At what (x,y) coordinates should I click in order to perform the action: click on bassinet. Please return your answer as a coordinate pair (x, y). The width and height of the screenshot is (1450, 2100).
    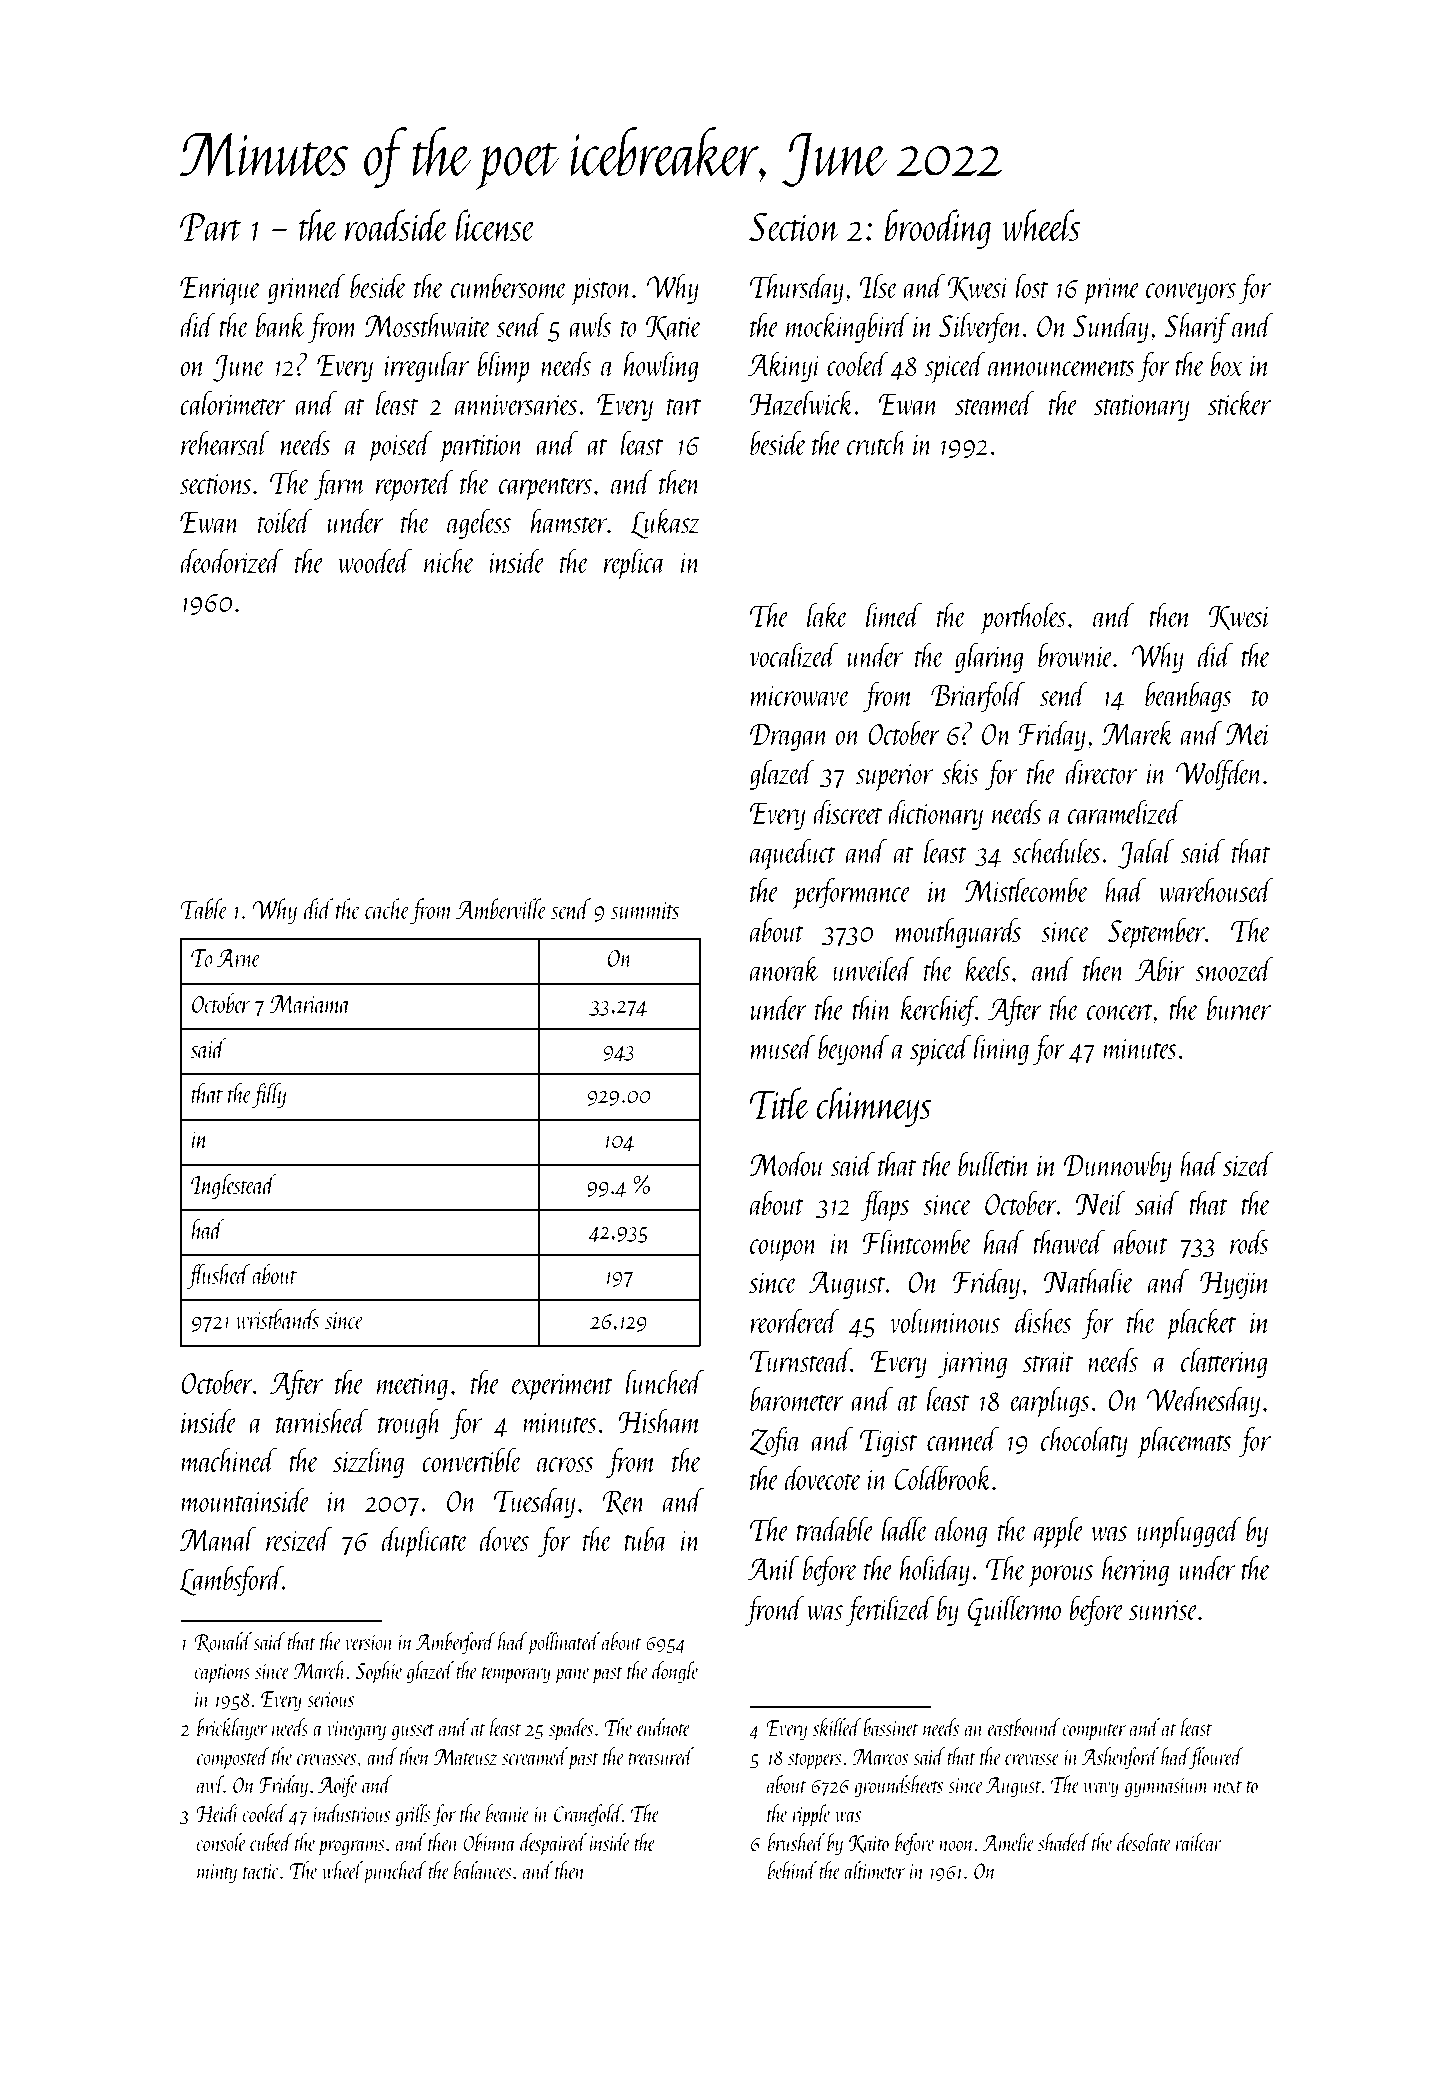
    Looking at the image, I should click on (891, 1727).
